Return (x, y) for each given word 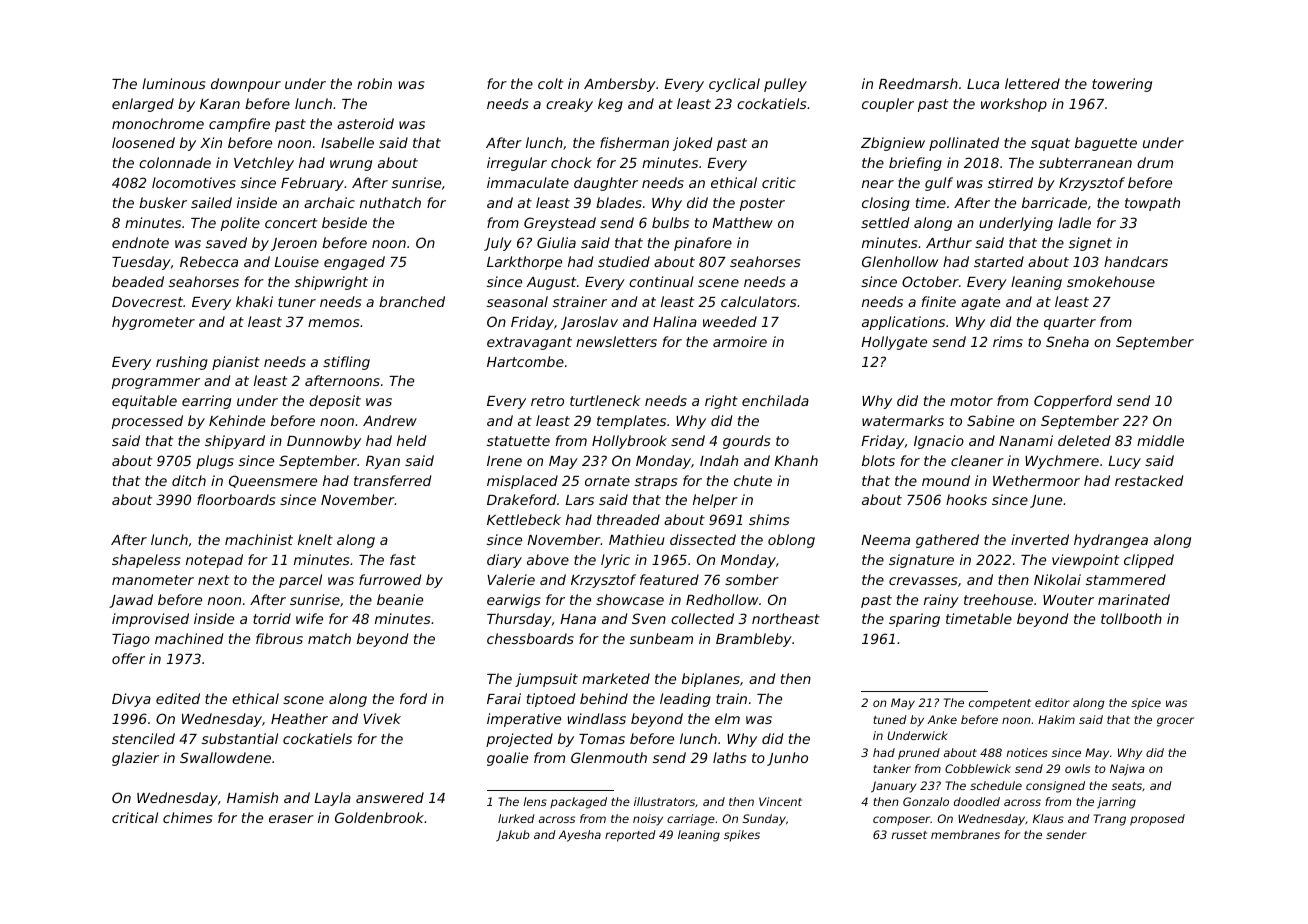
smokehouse (1111, 281)
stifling (346, 363)
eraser (291, 819)
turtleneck (605, 400)
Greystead (560, 224)
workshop (1014, 105)
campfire (239, 125)
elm (727, 718)
